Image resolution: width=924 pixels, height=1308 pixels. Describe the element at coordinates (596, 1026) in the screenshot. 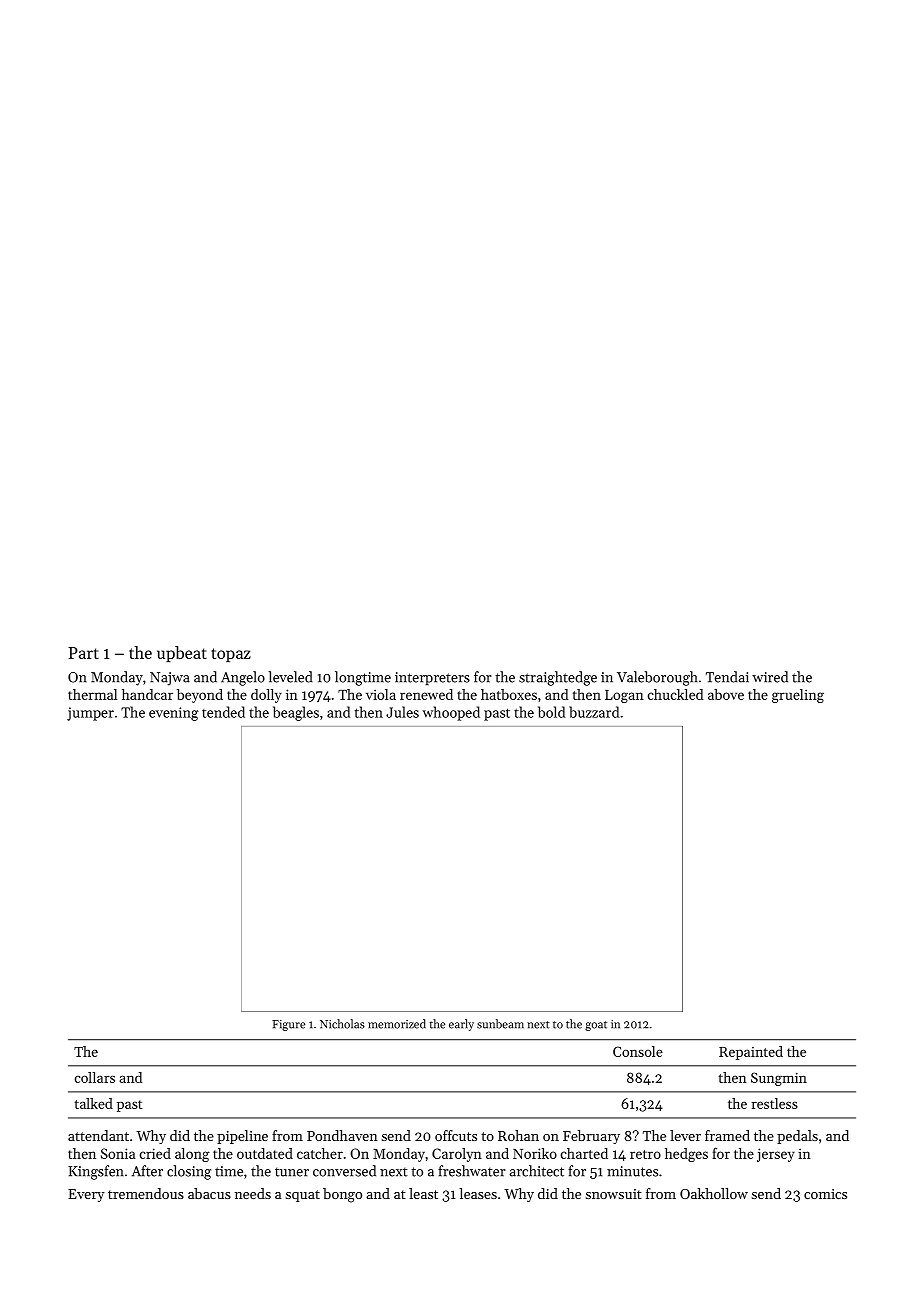

I see `goat` at that location.
